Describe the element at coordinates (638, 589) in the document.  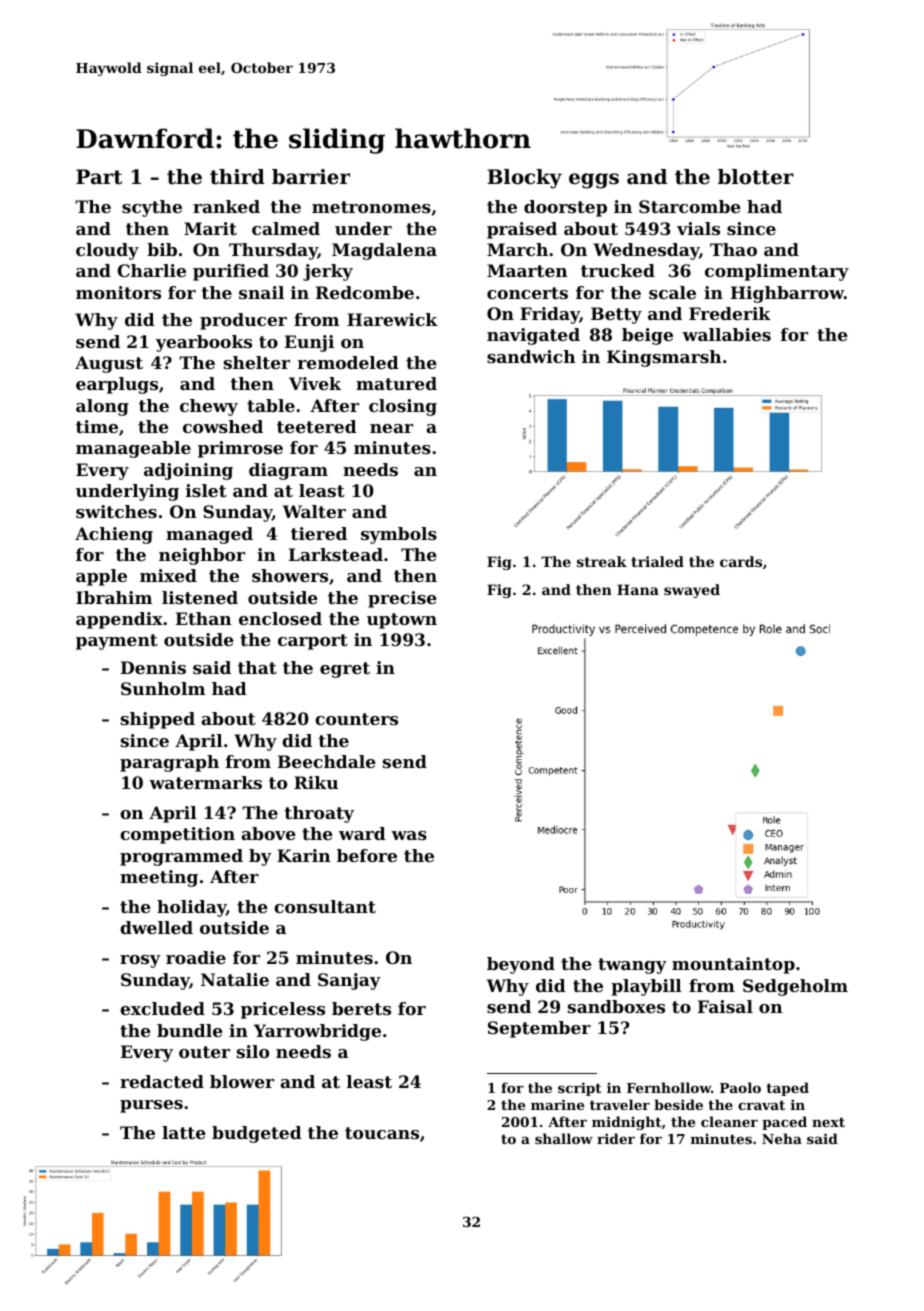
I see `Hana` at that location.
